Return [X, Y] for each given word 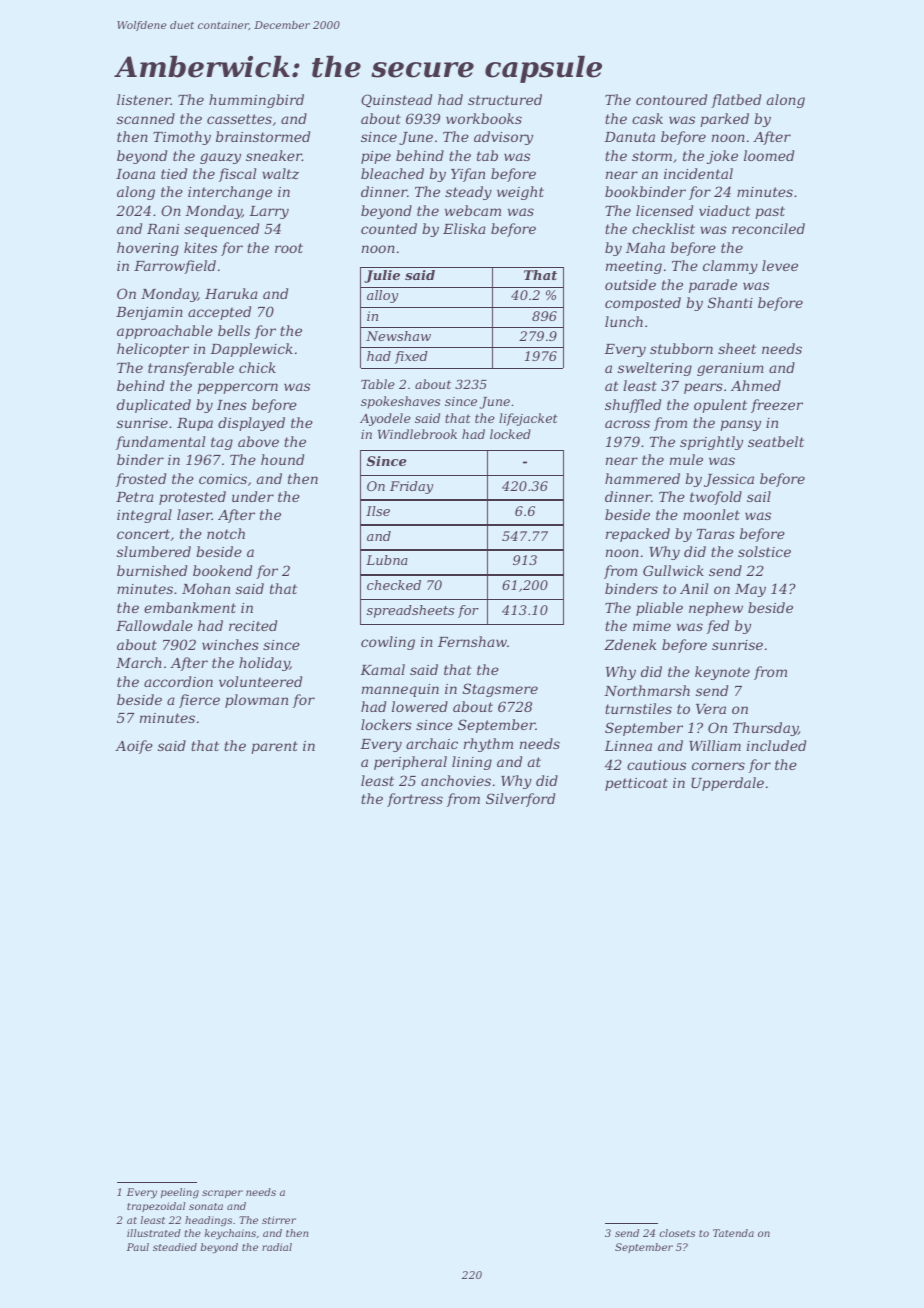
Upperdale [727, 784]
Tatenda [733, 1233]
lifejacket [528, 419]
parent [274, 747]
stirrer [279, 1220]
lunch [624, 321]
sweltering [655, 369]
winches [230, 644]
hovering [148, 249]
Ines [232, 405]
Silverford [520, 800]
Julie [382, 276]
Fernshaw [472, 641]
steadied [175, 1247]
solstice [764, 551]
